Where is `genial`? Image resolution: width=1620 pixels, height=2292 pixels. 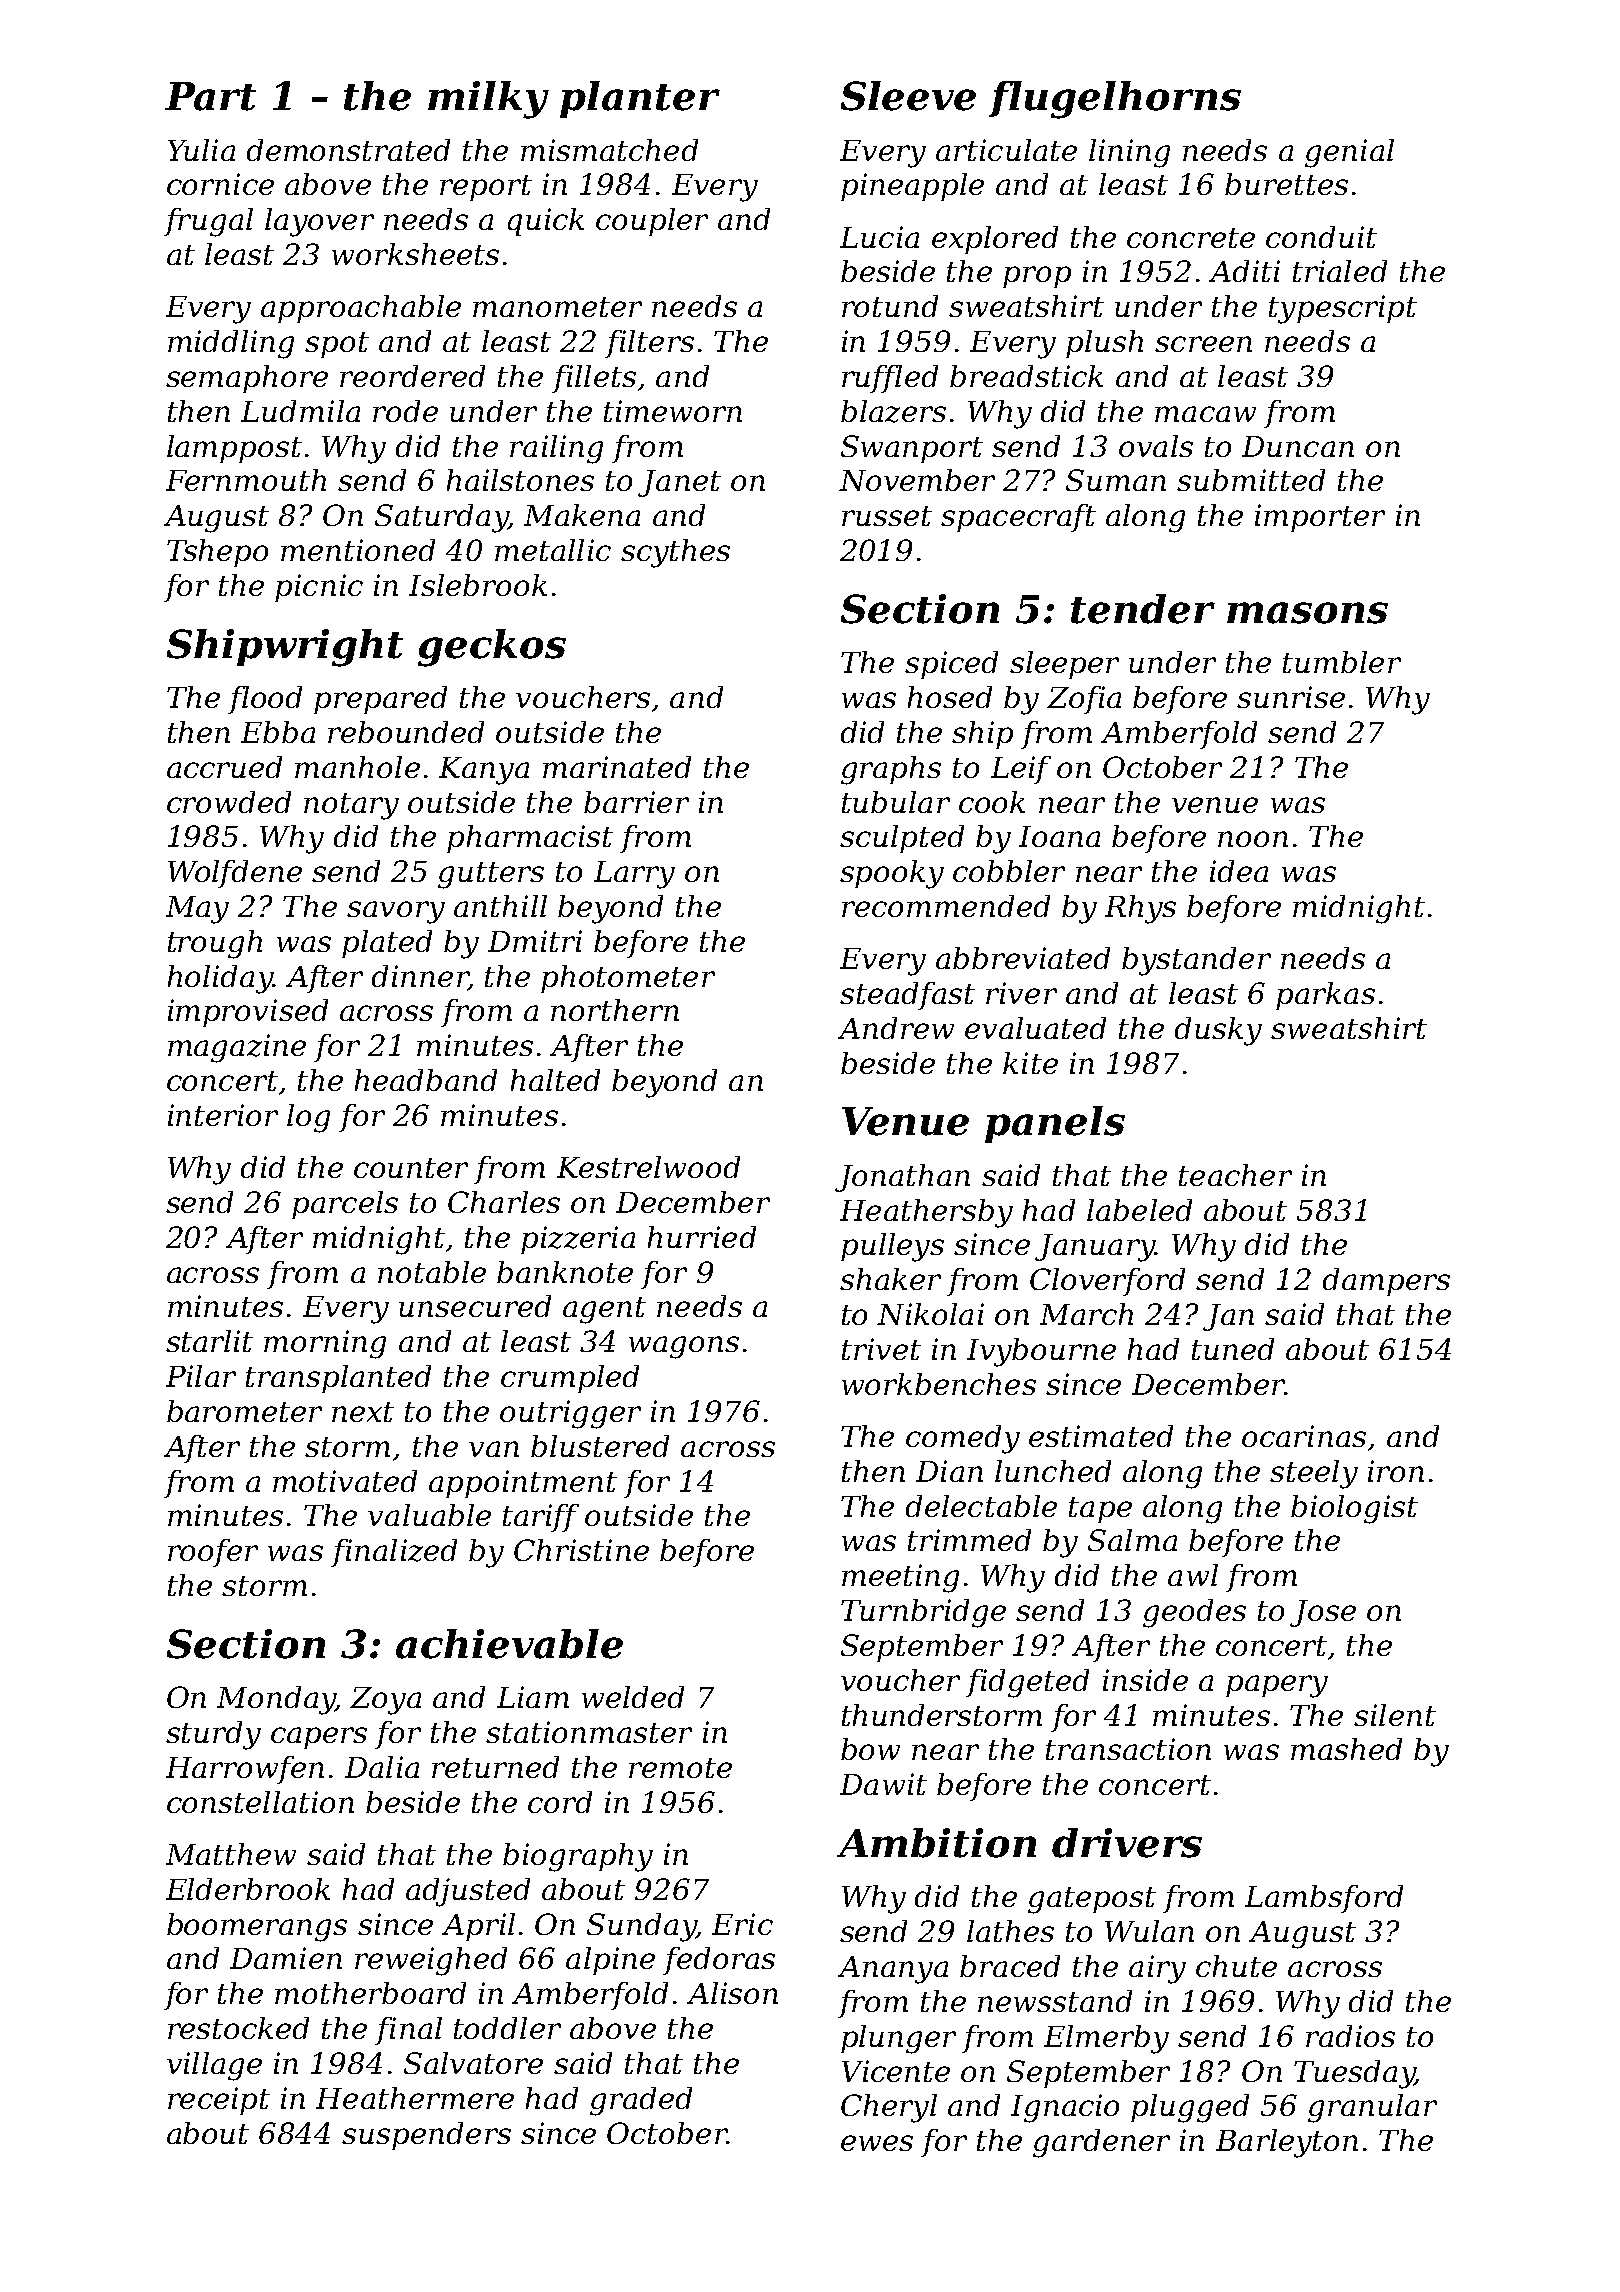
genial is located at coordinates (1349, 153).
